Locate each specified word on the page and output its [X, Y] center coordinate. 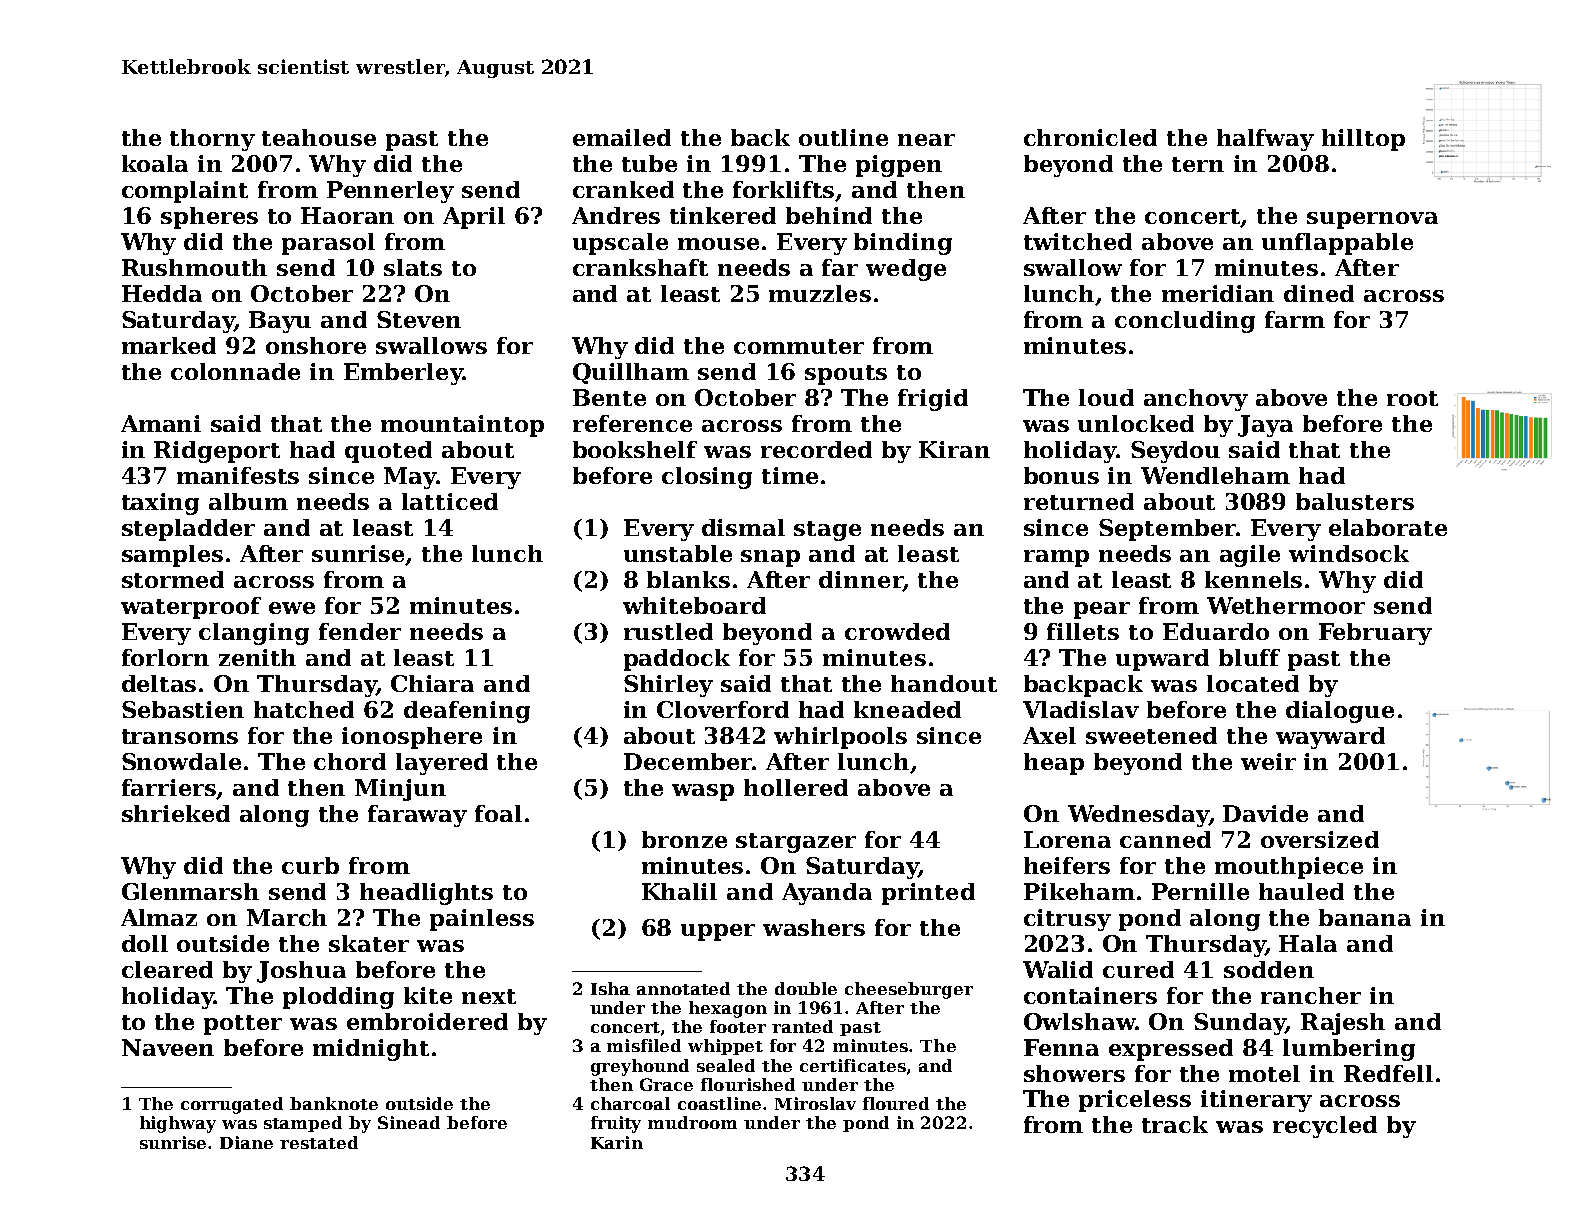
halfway [1265, 140]
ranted [802, 1026]
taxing [160, 504]
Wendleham [1215, 475]
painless [482, 920]
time [790, 475]
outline [843, 137]
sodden [1269, 969]
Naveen [168, 1047]
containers [1090, 995]
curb [310, 865]
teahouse [319, 137]
